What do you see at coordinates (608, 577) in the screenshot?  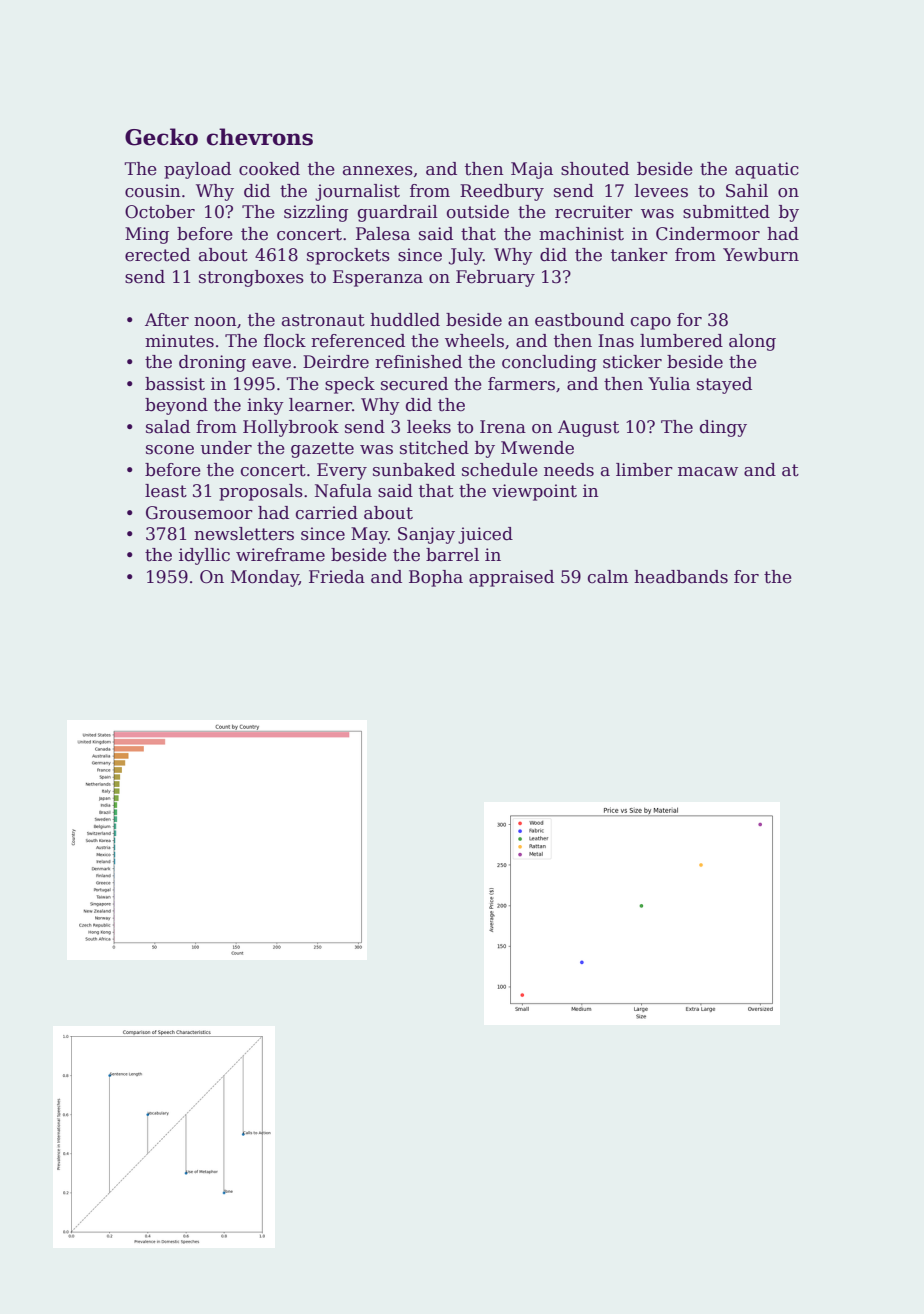 I see `calm` at bounding box center [608, 577].
